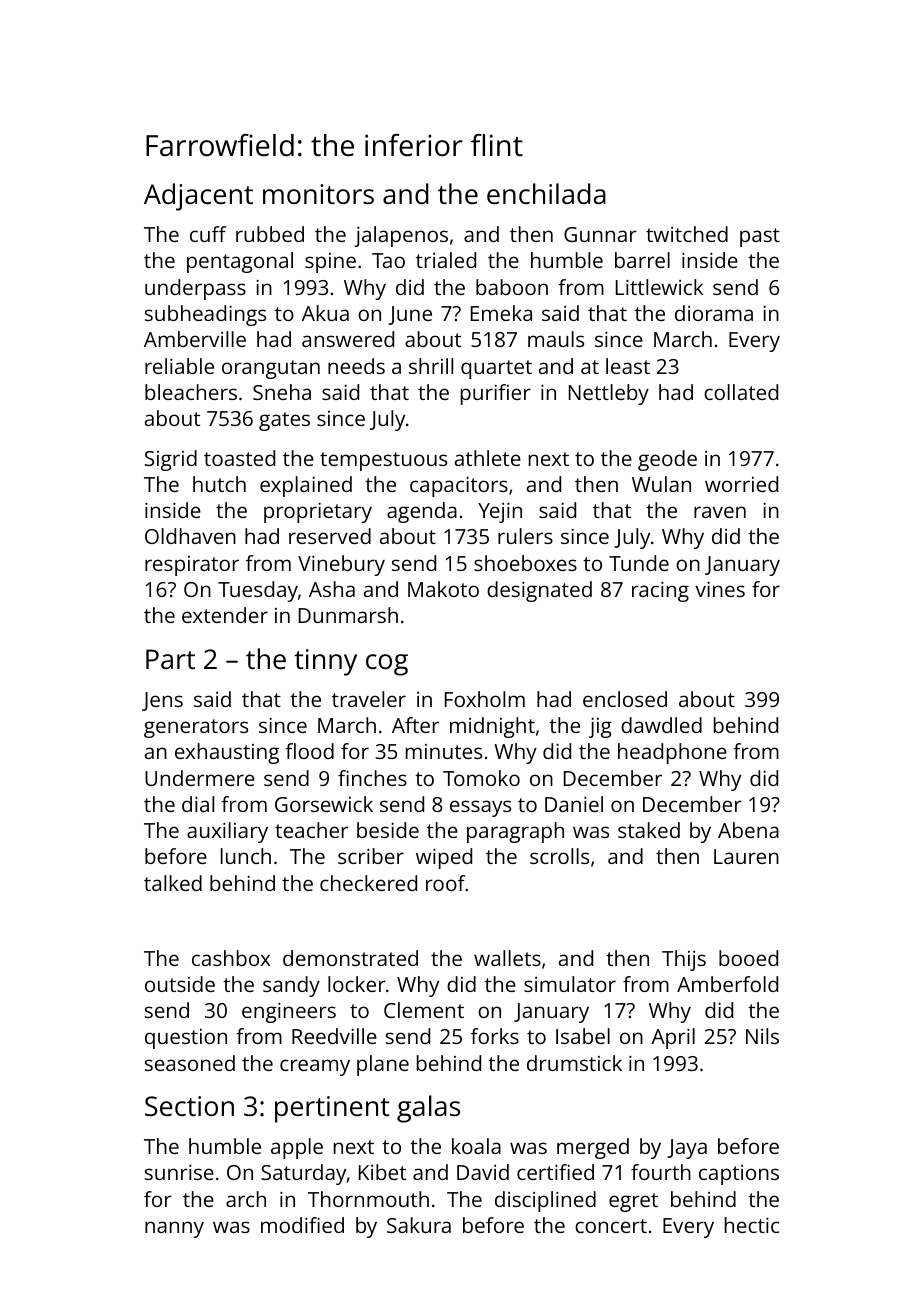 The width and height of the screenshot is (924, 1314). Describe the element at coordinates (401, 236) in the screenshot. I see `jalapenos` at that location.
